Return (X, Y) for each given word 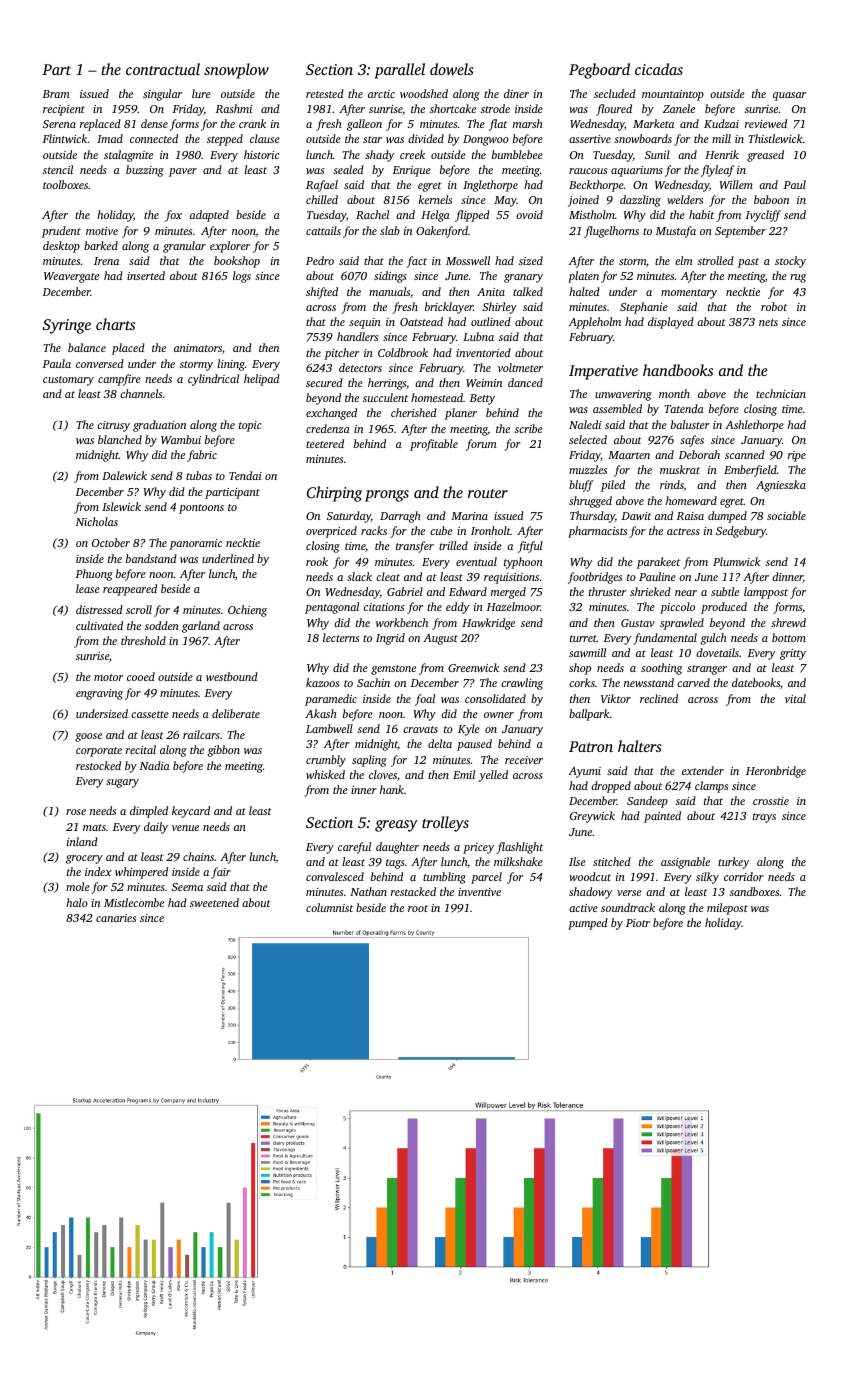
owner (499, 715)
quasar (789, 96)
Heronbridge (776, 772)
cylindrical (213, 380)
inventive (479, 892)
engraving (99, 694)
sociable (786, 515)
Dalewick (124, 475)
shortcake (453, 108)
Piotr (638, 923)
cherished (414, 412)
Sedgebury (741, 532)
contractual (163, 69)
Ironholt (491, 530)
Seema (187, 887)
